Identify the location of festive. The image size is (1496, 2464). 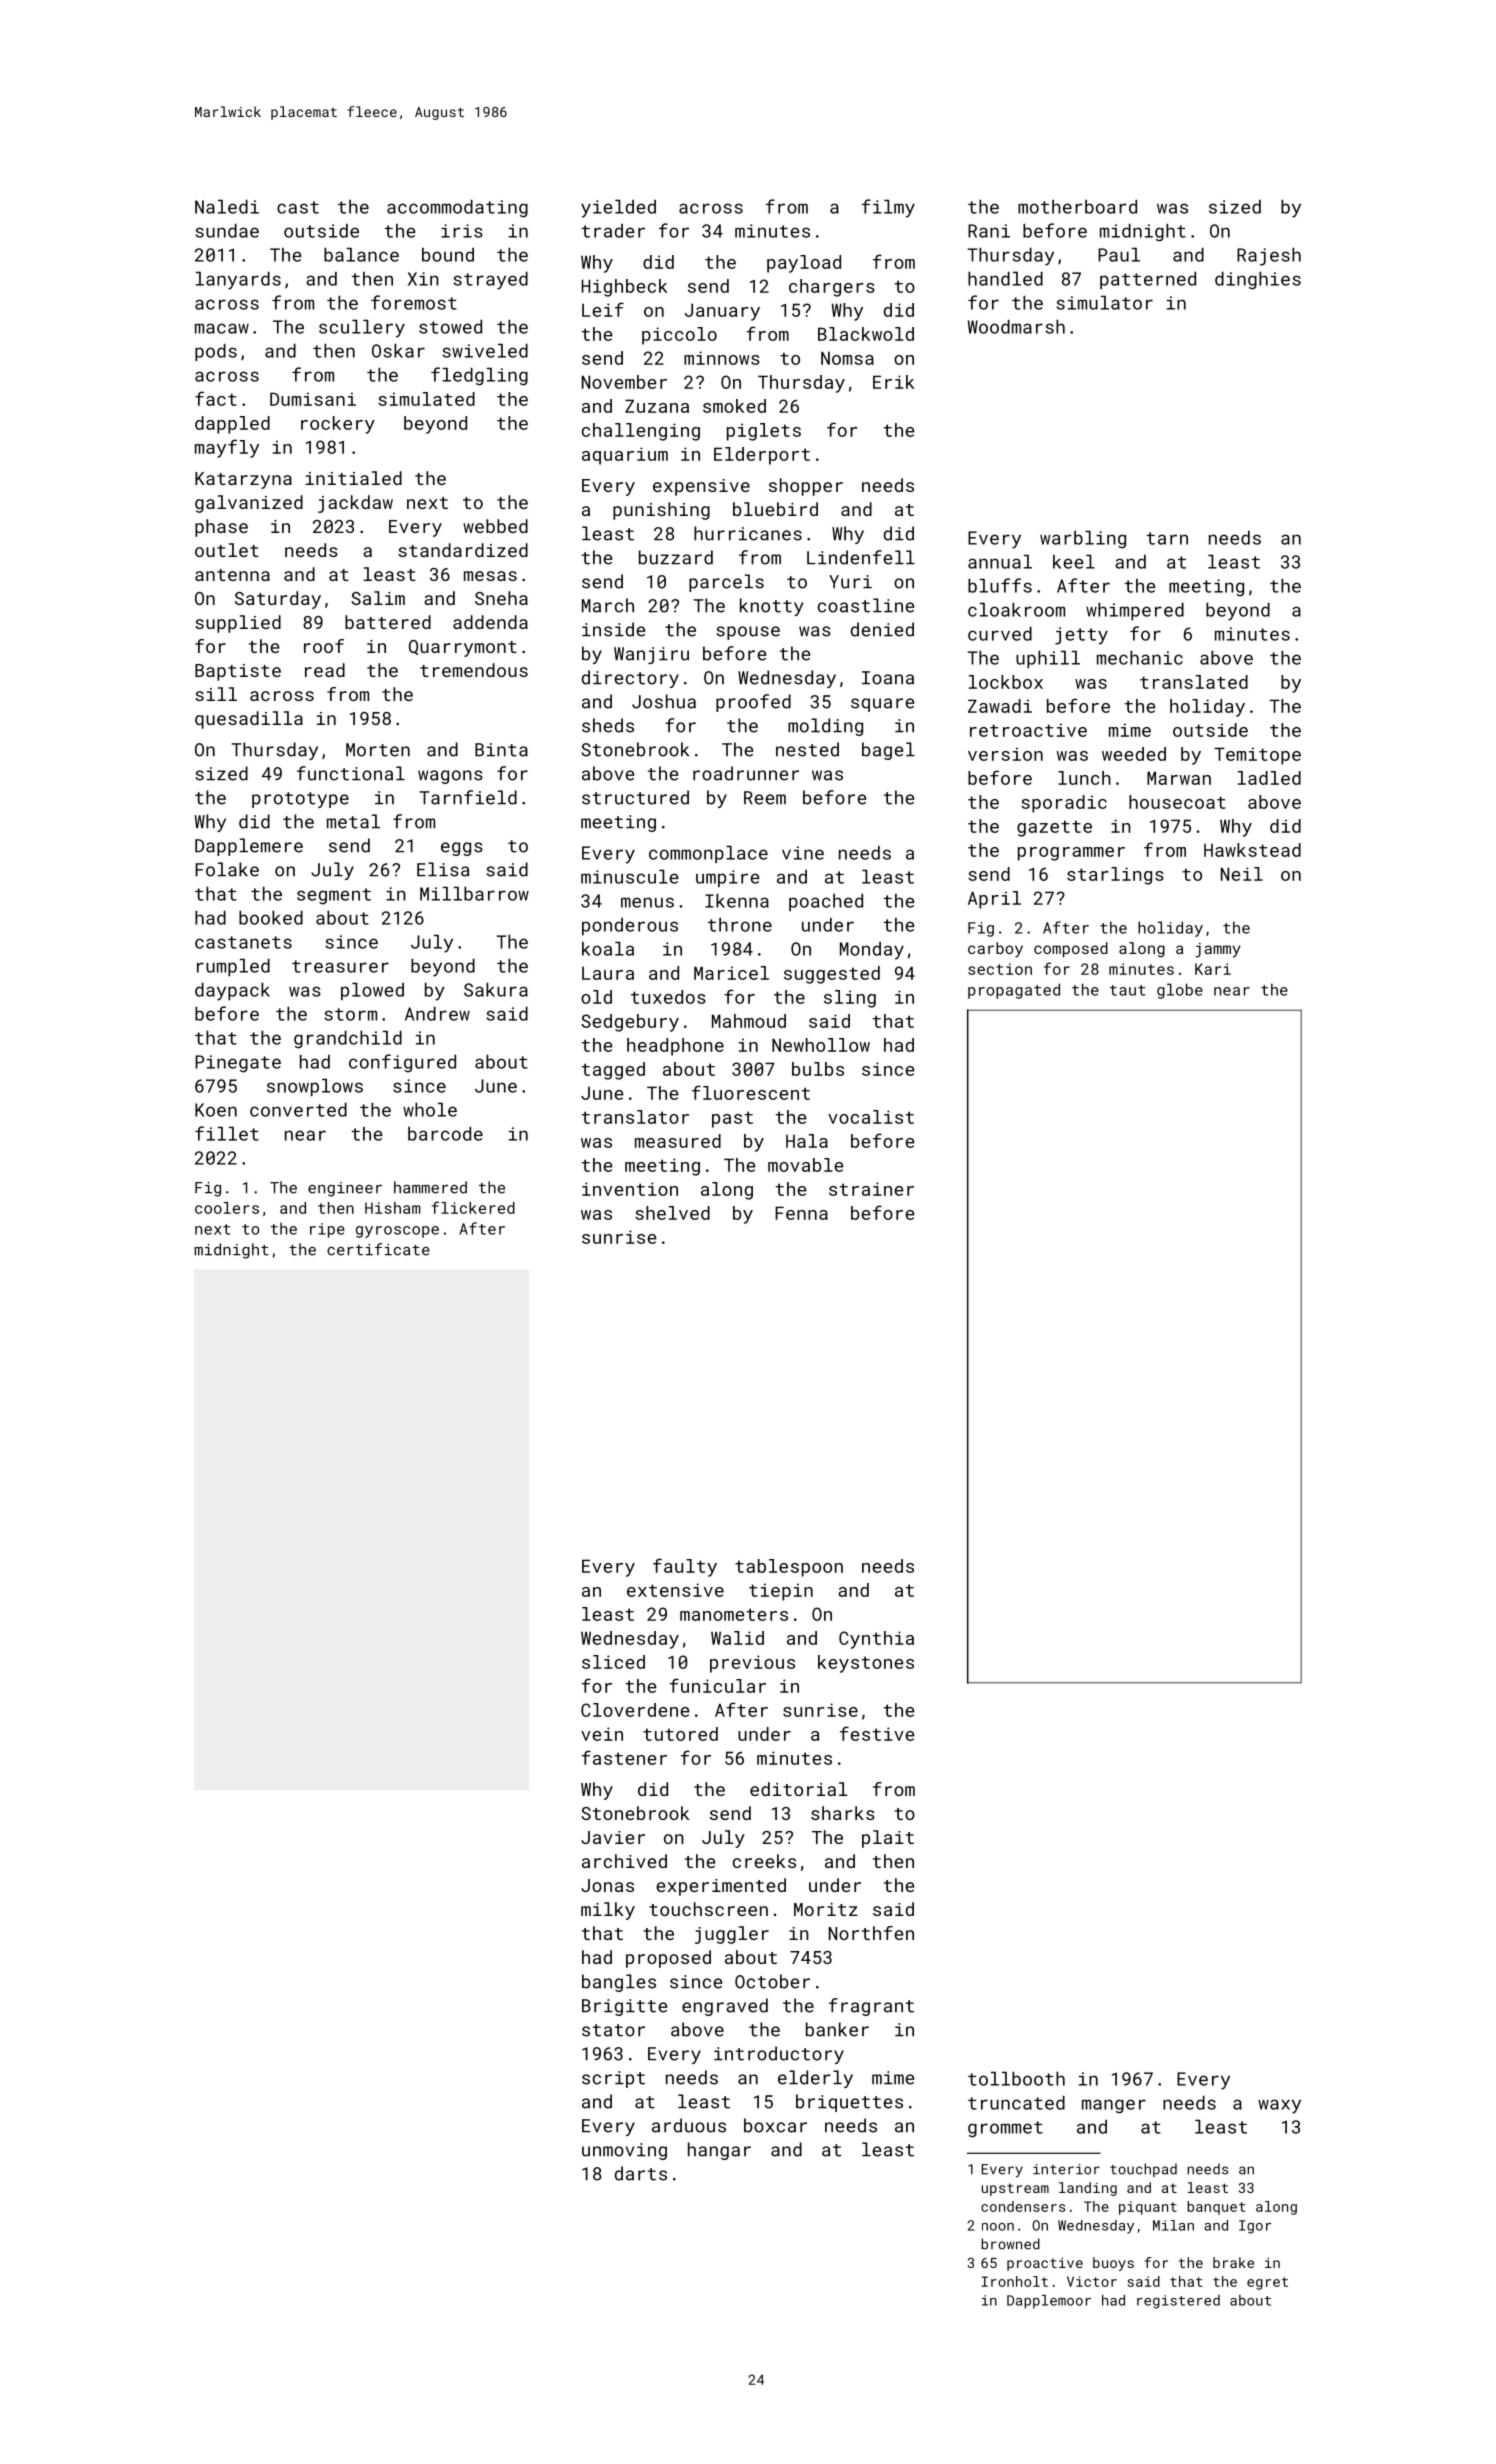
(877, 1733).
